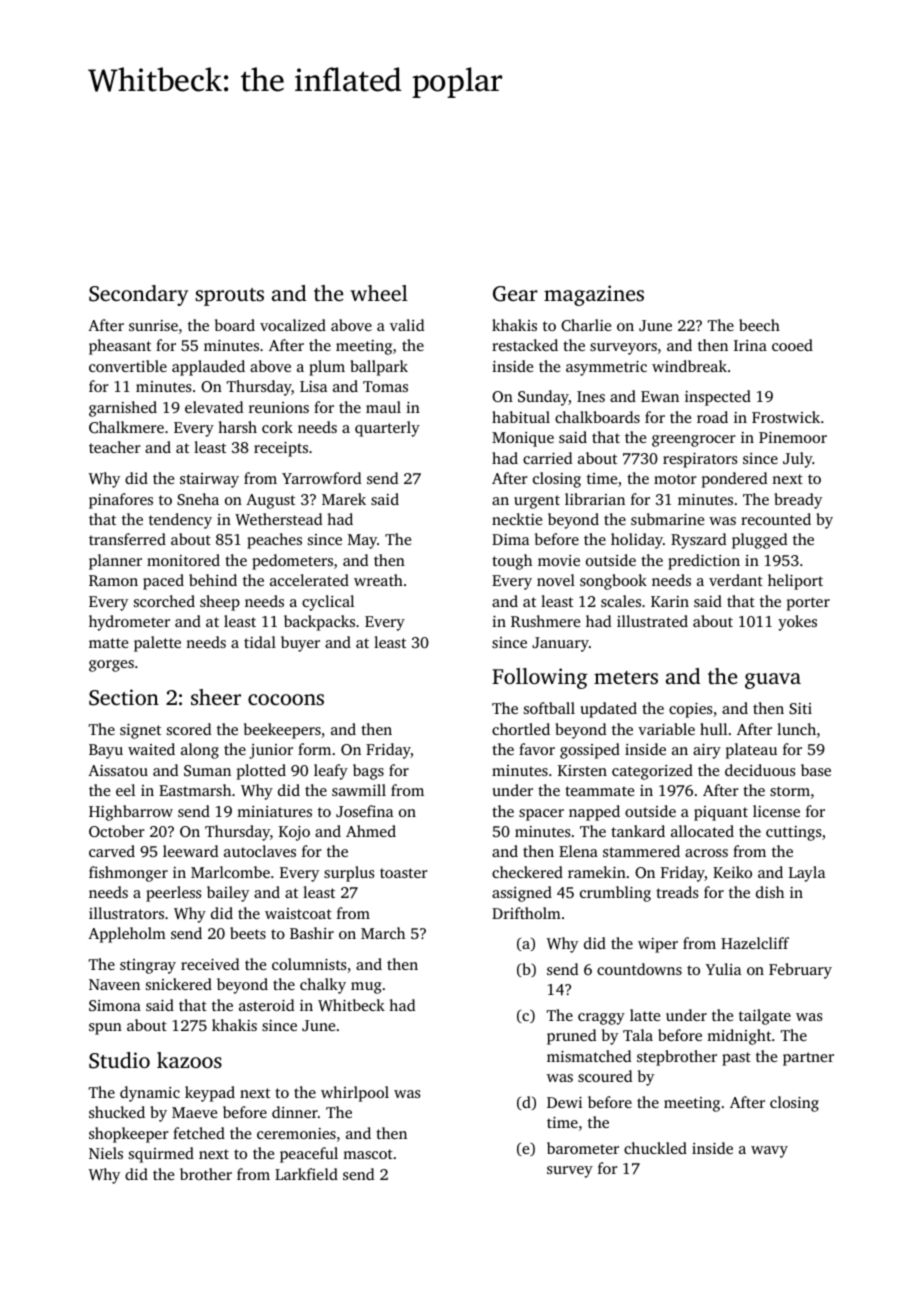 The height and width of the screenshot is (1311, 924). I want to click on sheer, so click(216, 697).
